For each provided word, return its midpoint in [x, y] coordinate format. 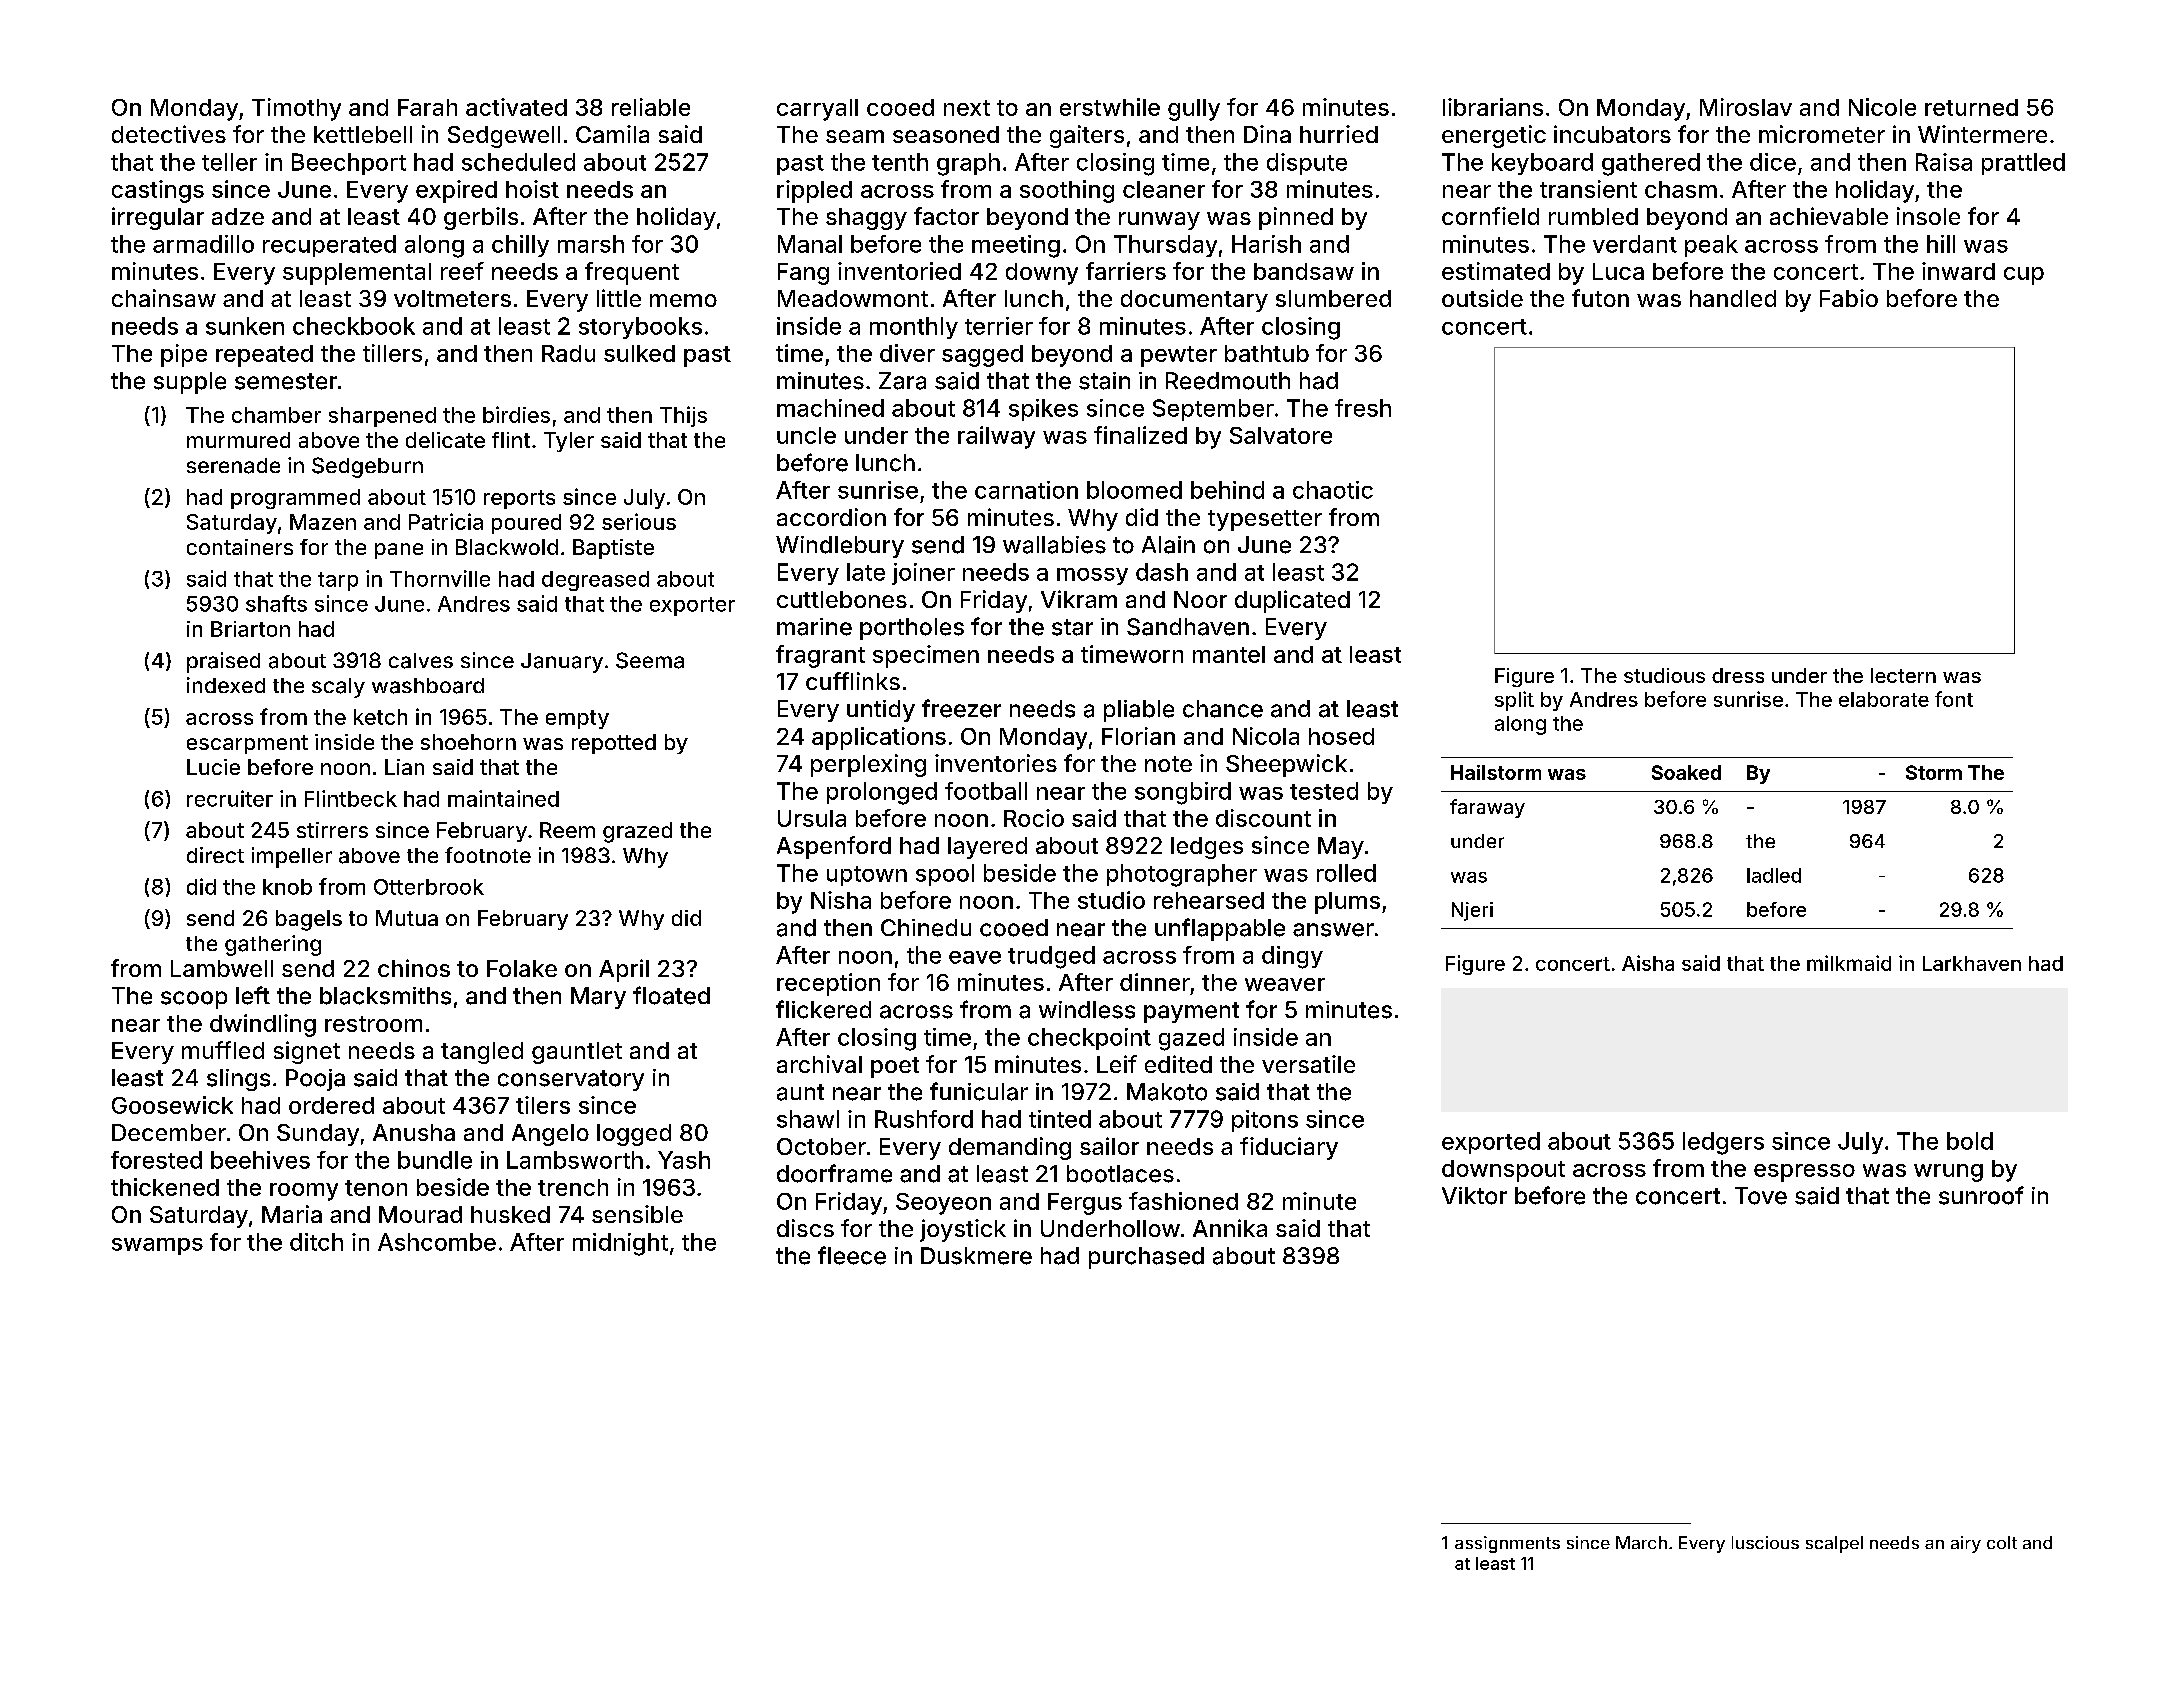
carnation [1026, 490]
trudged [1051, 957]
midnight [620, 1244]
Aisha [1648, 963]
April [624, 970]
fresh [1363, 408]
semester [286, 381]
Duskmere [976, 1256]
